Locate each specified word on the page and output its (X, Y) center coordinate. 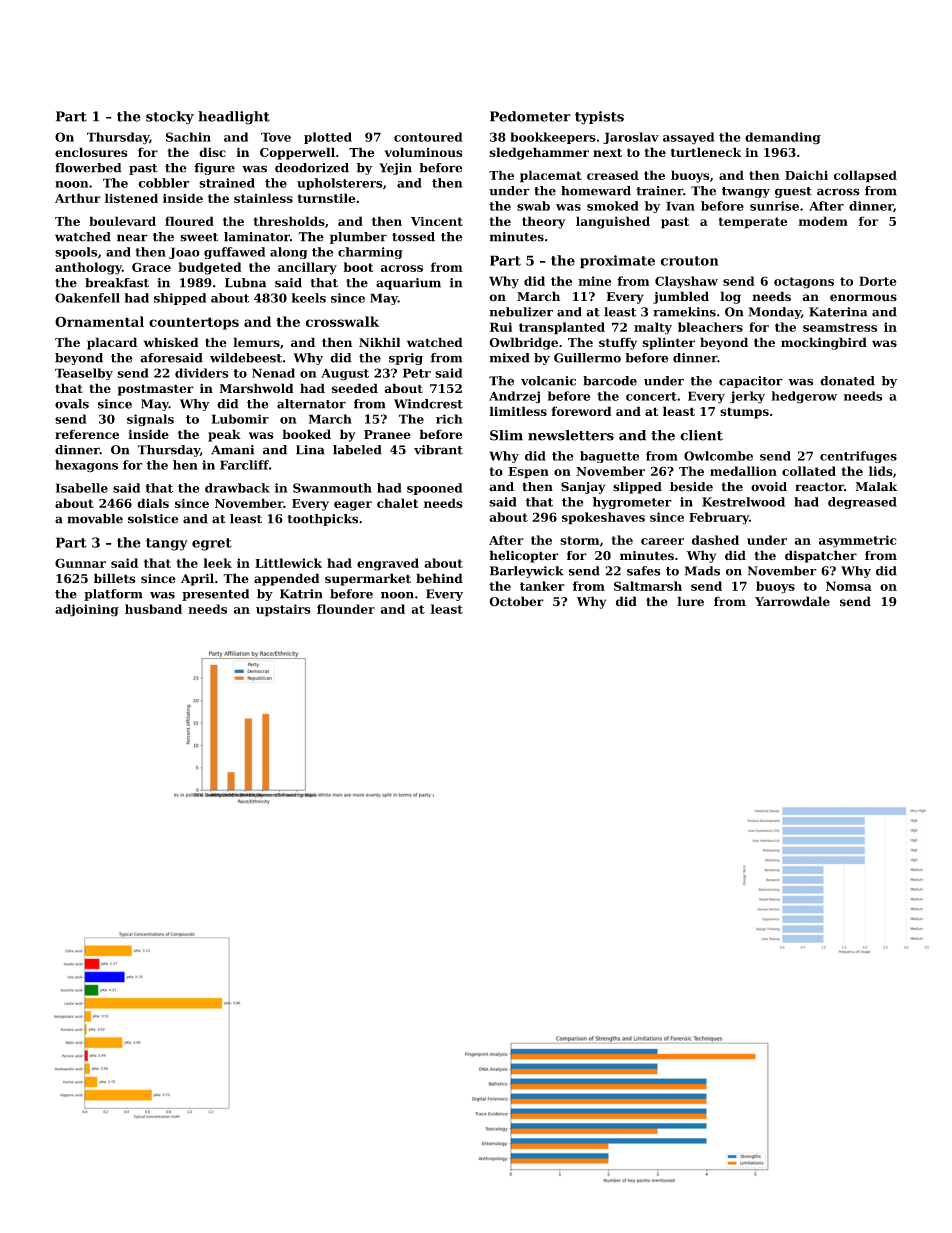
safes (644, 571)
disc (212, 152)
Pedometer (530, 116)
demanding (783, 138)
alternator (311, 404)
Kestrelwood (743, 502)
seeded (354, 388)
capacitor (751, 382)
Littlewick (288, 563)
